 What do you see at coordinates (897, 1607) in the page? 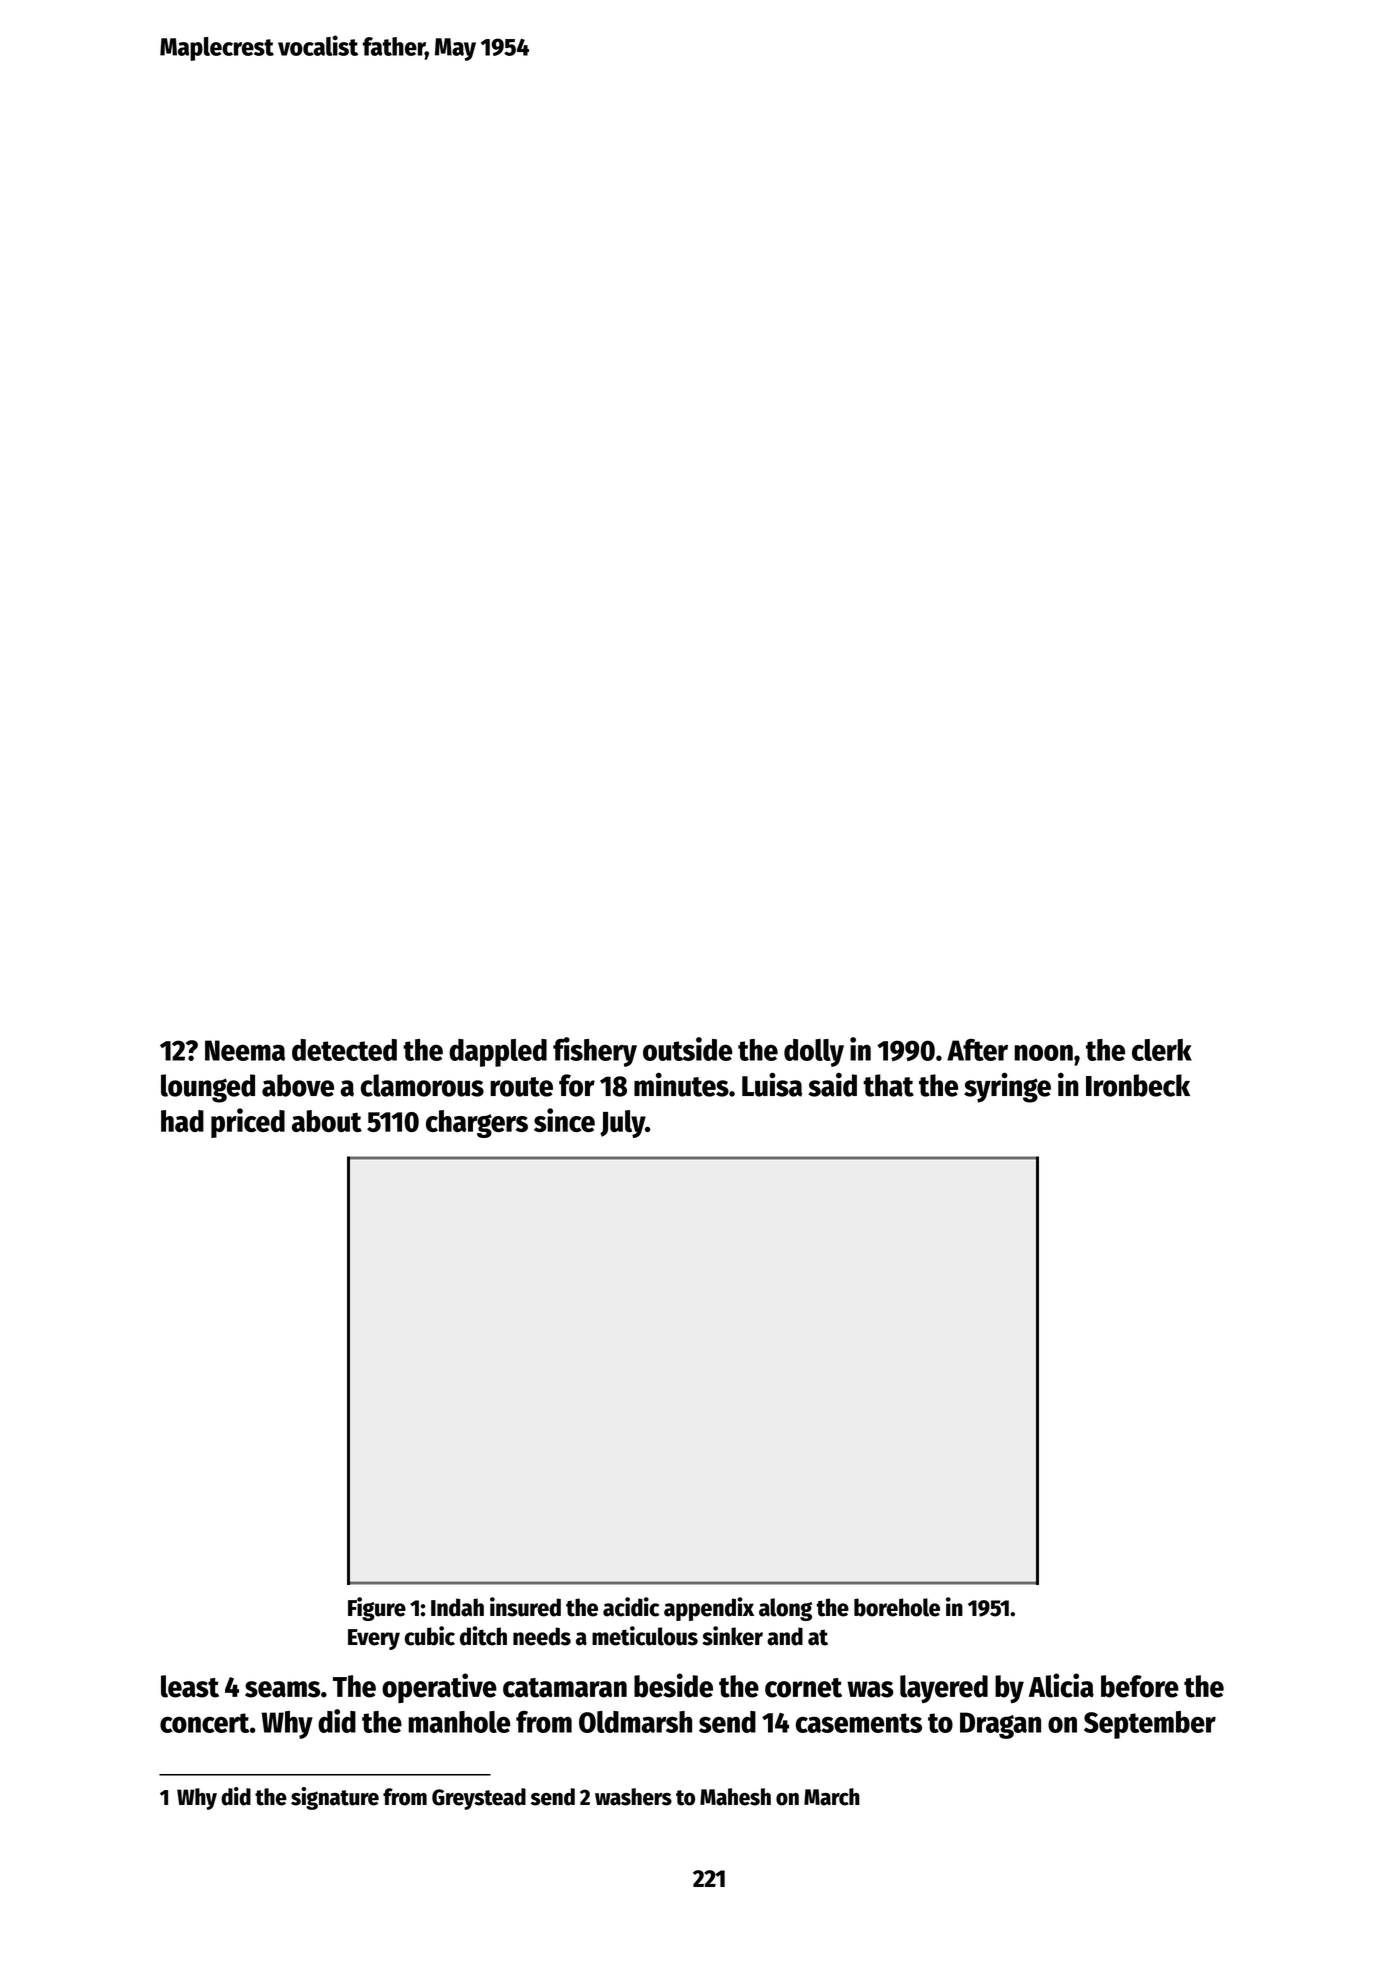
I see `borehole` at bounding box center [897, 1607].
